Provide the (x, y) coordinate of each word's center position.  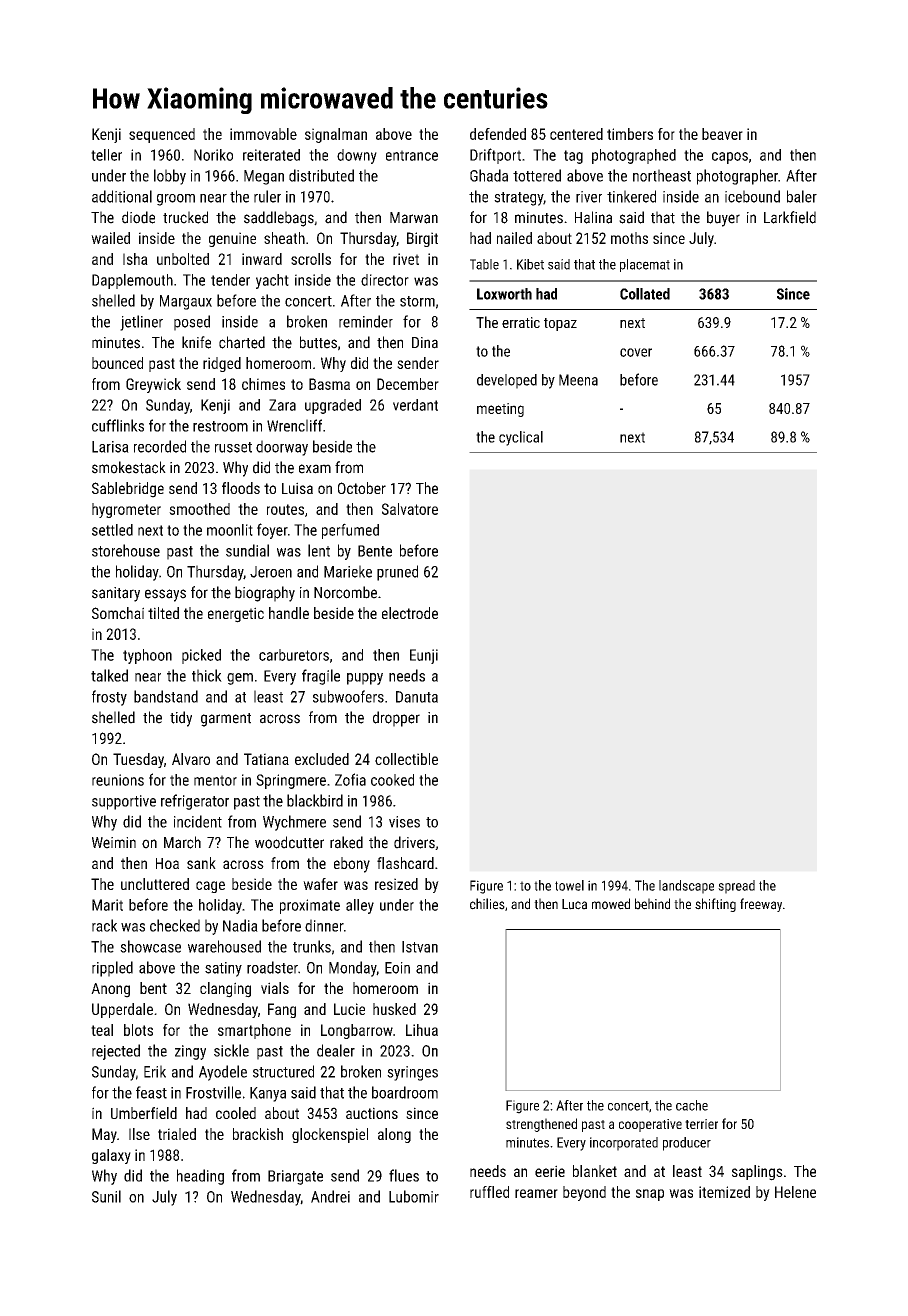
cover (636, 352)
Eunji (424, 656)
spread (736, 887)
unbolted (183, 259)
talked (109, 675)
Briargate (295, 1177)
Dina (425, 343)
